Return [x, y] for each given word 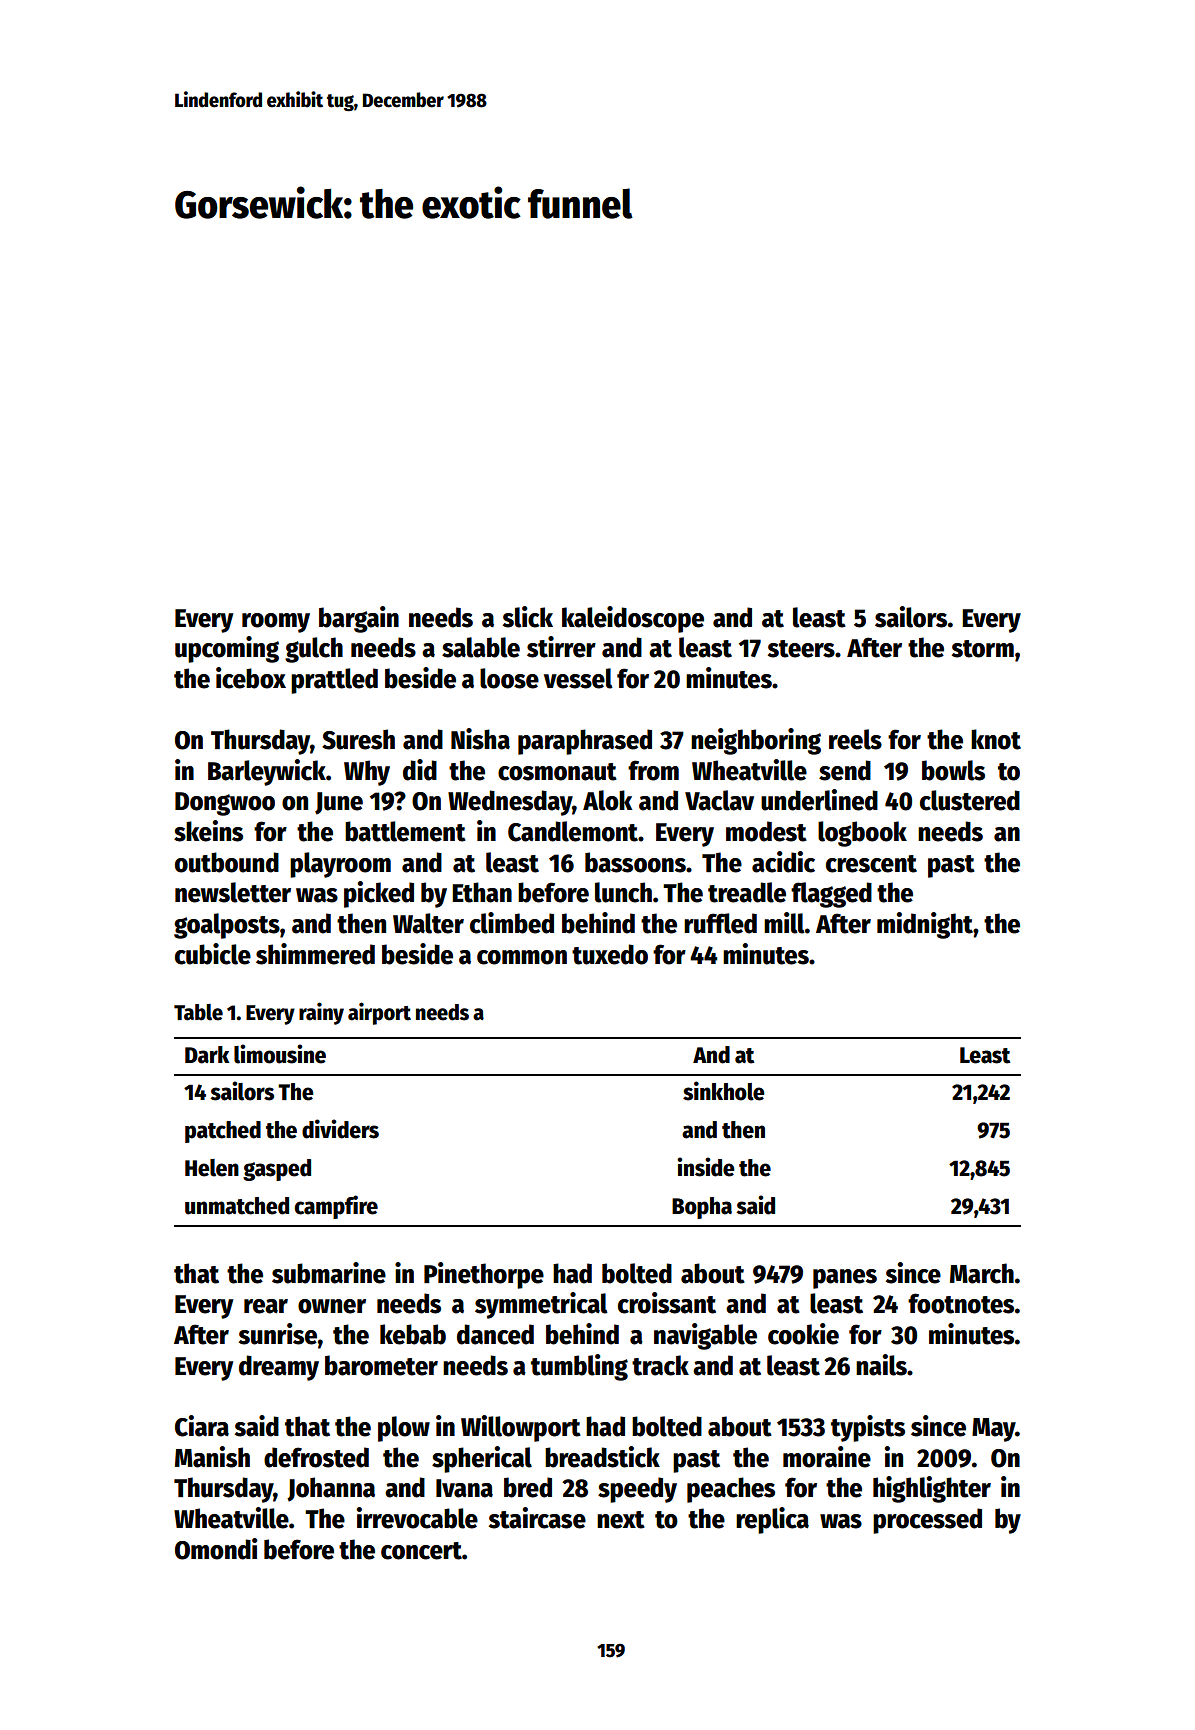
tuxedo [610, 954]
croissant [667, 1303]
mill [784, 923]
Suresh [358, 739]
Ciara [202, 1426]
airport [379, 1013]
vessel [578, 678]
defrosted [316, 1457]
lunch [623, 892]
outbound [227, 862]
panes [845, 1279]
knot [996, 739]
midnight [925, 925]
